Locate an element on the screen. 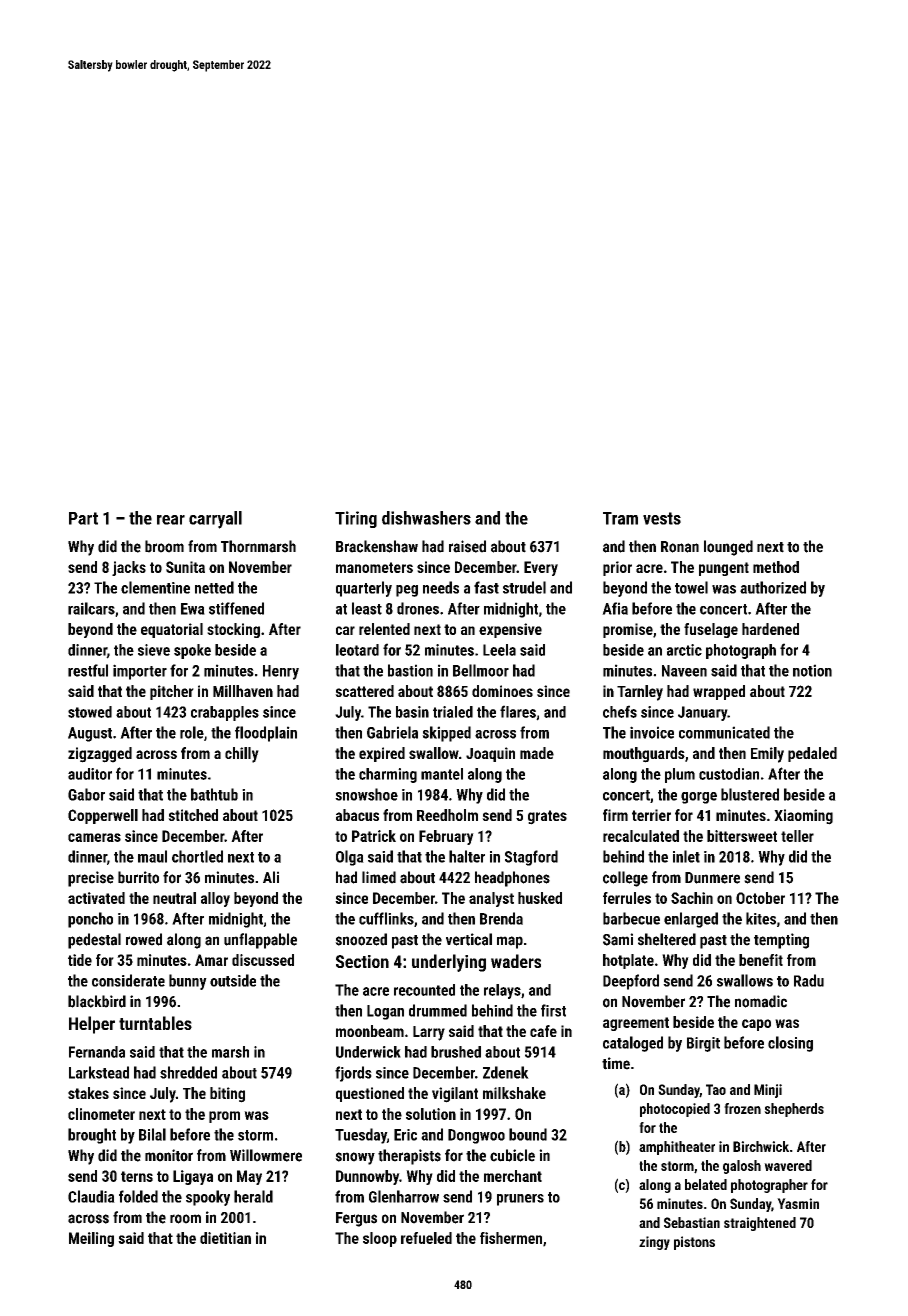  capo is located at coordinates (756, 1025).
